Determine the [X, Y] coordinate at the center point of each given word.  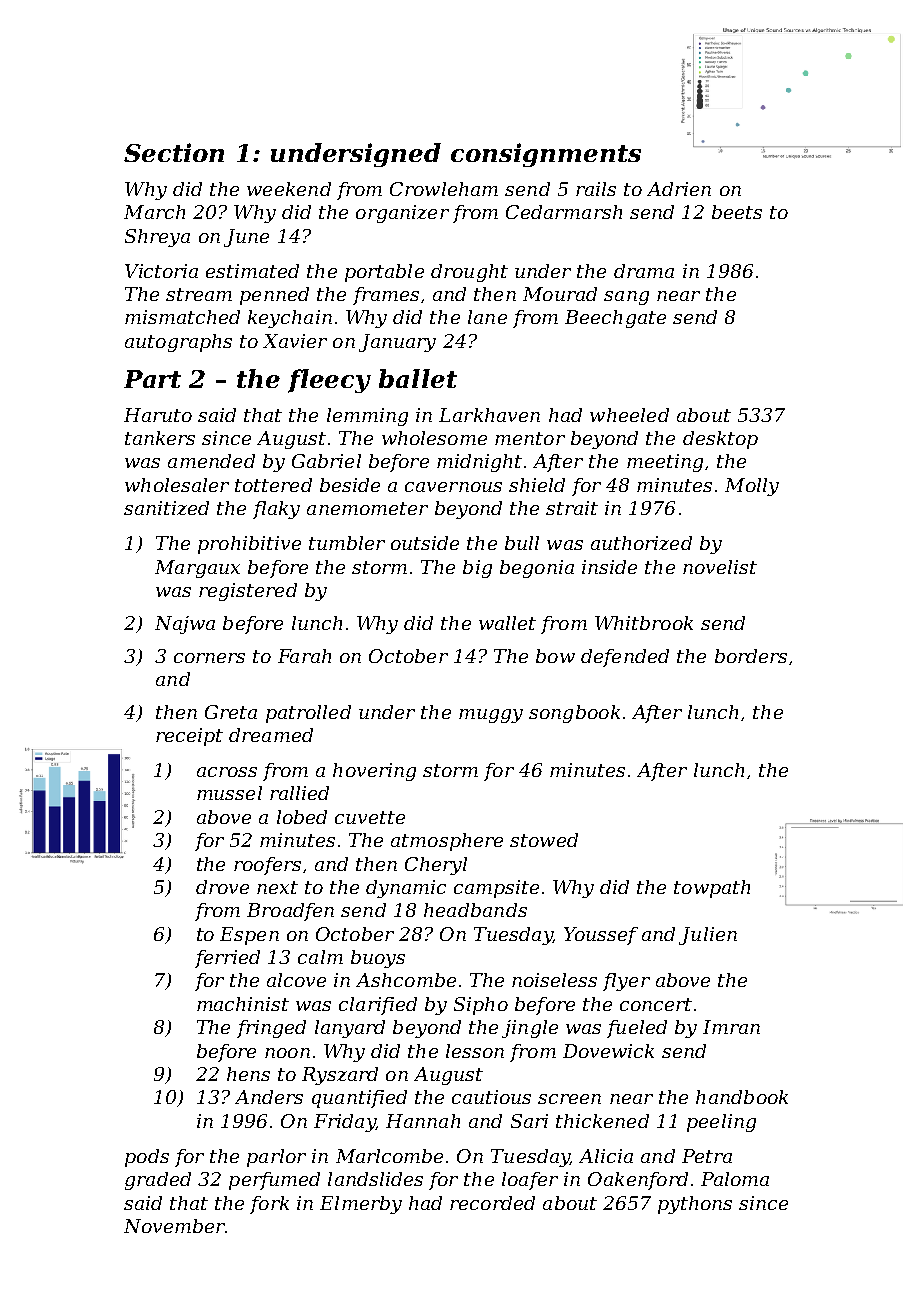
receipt [189, 737]
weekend [289, 189]
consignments [546, 155]
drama [644, 271]
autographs [178, 343]
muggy [491, 716]
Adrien [679, 189]
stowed [544, 840]
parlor [276, 1158]
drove [222, 887]
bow [555, 656]
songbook [574, 714]
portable [384, 273]
